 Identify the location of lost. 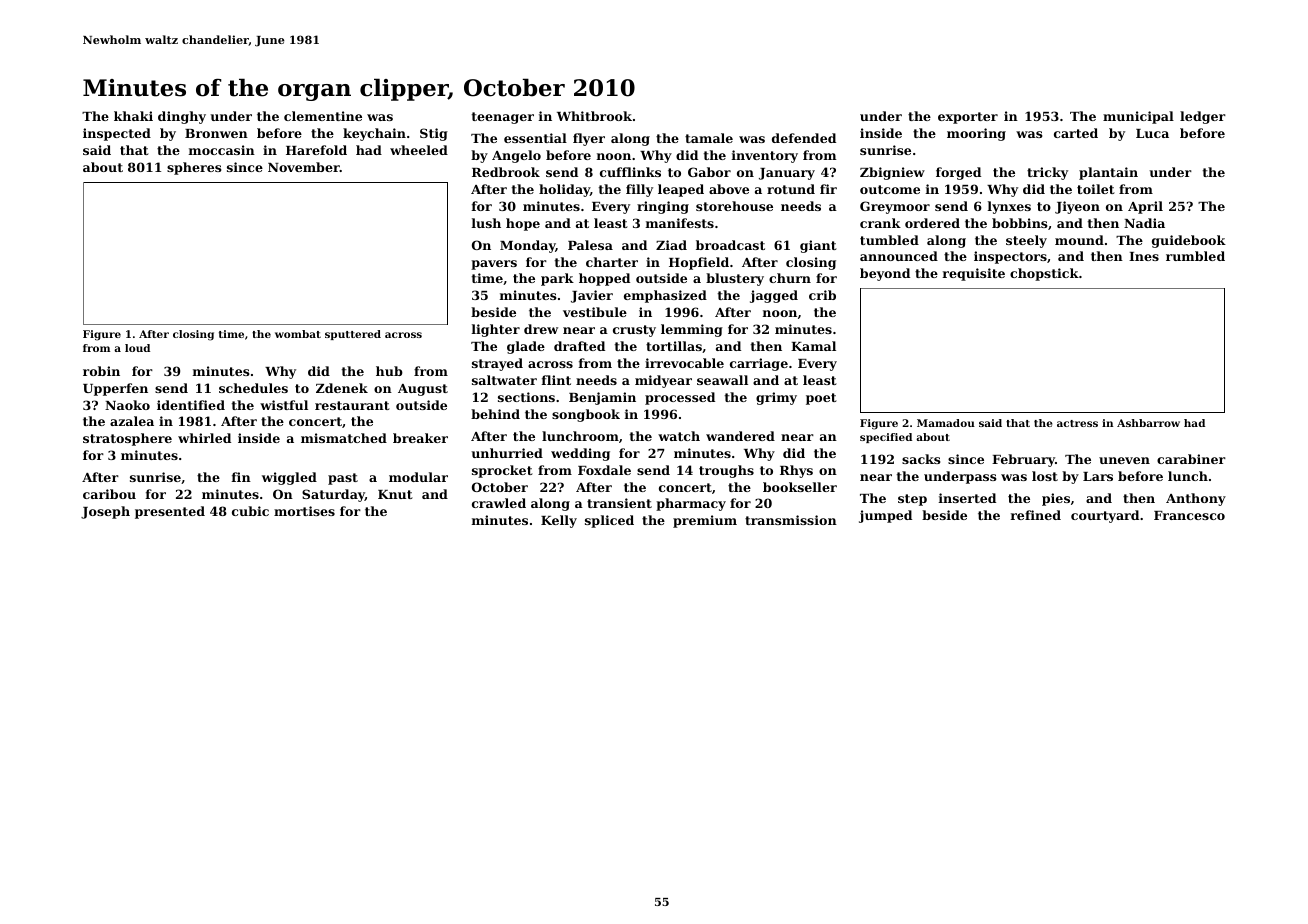
(1045, 476).
